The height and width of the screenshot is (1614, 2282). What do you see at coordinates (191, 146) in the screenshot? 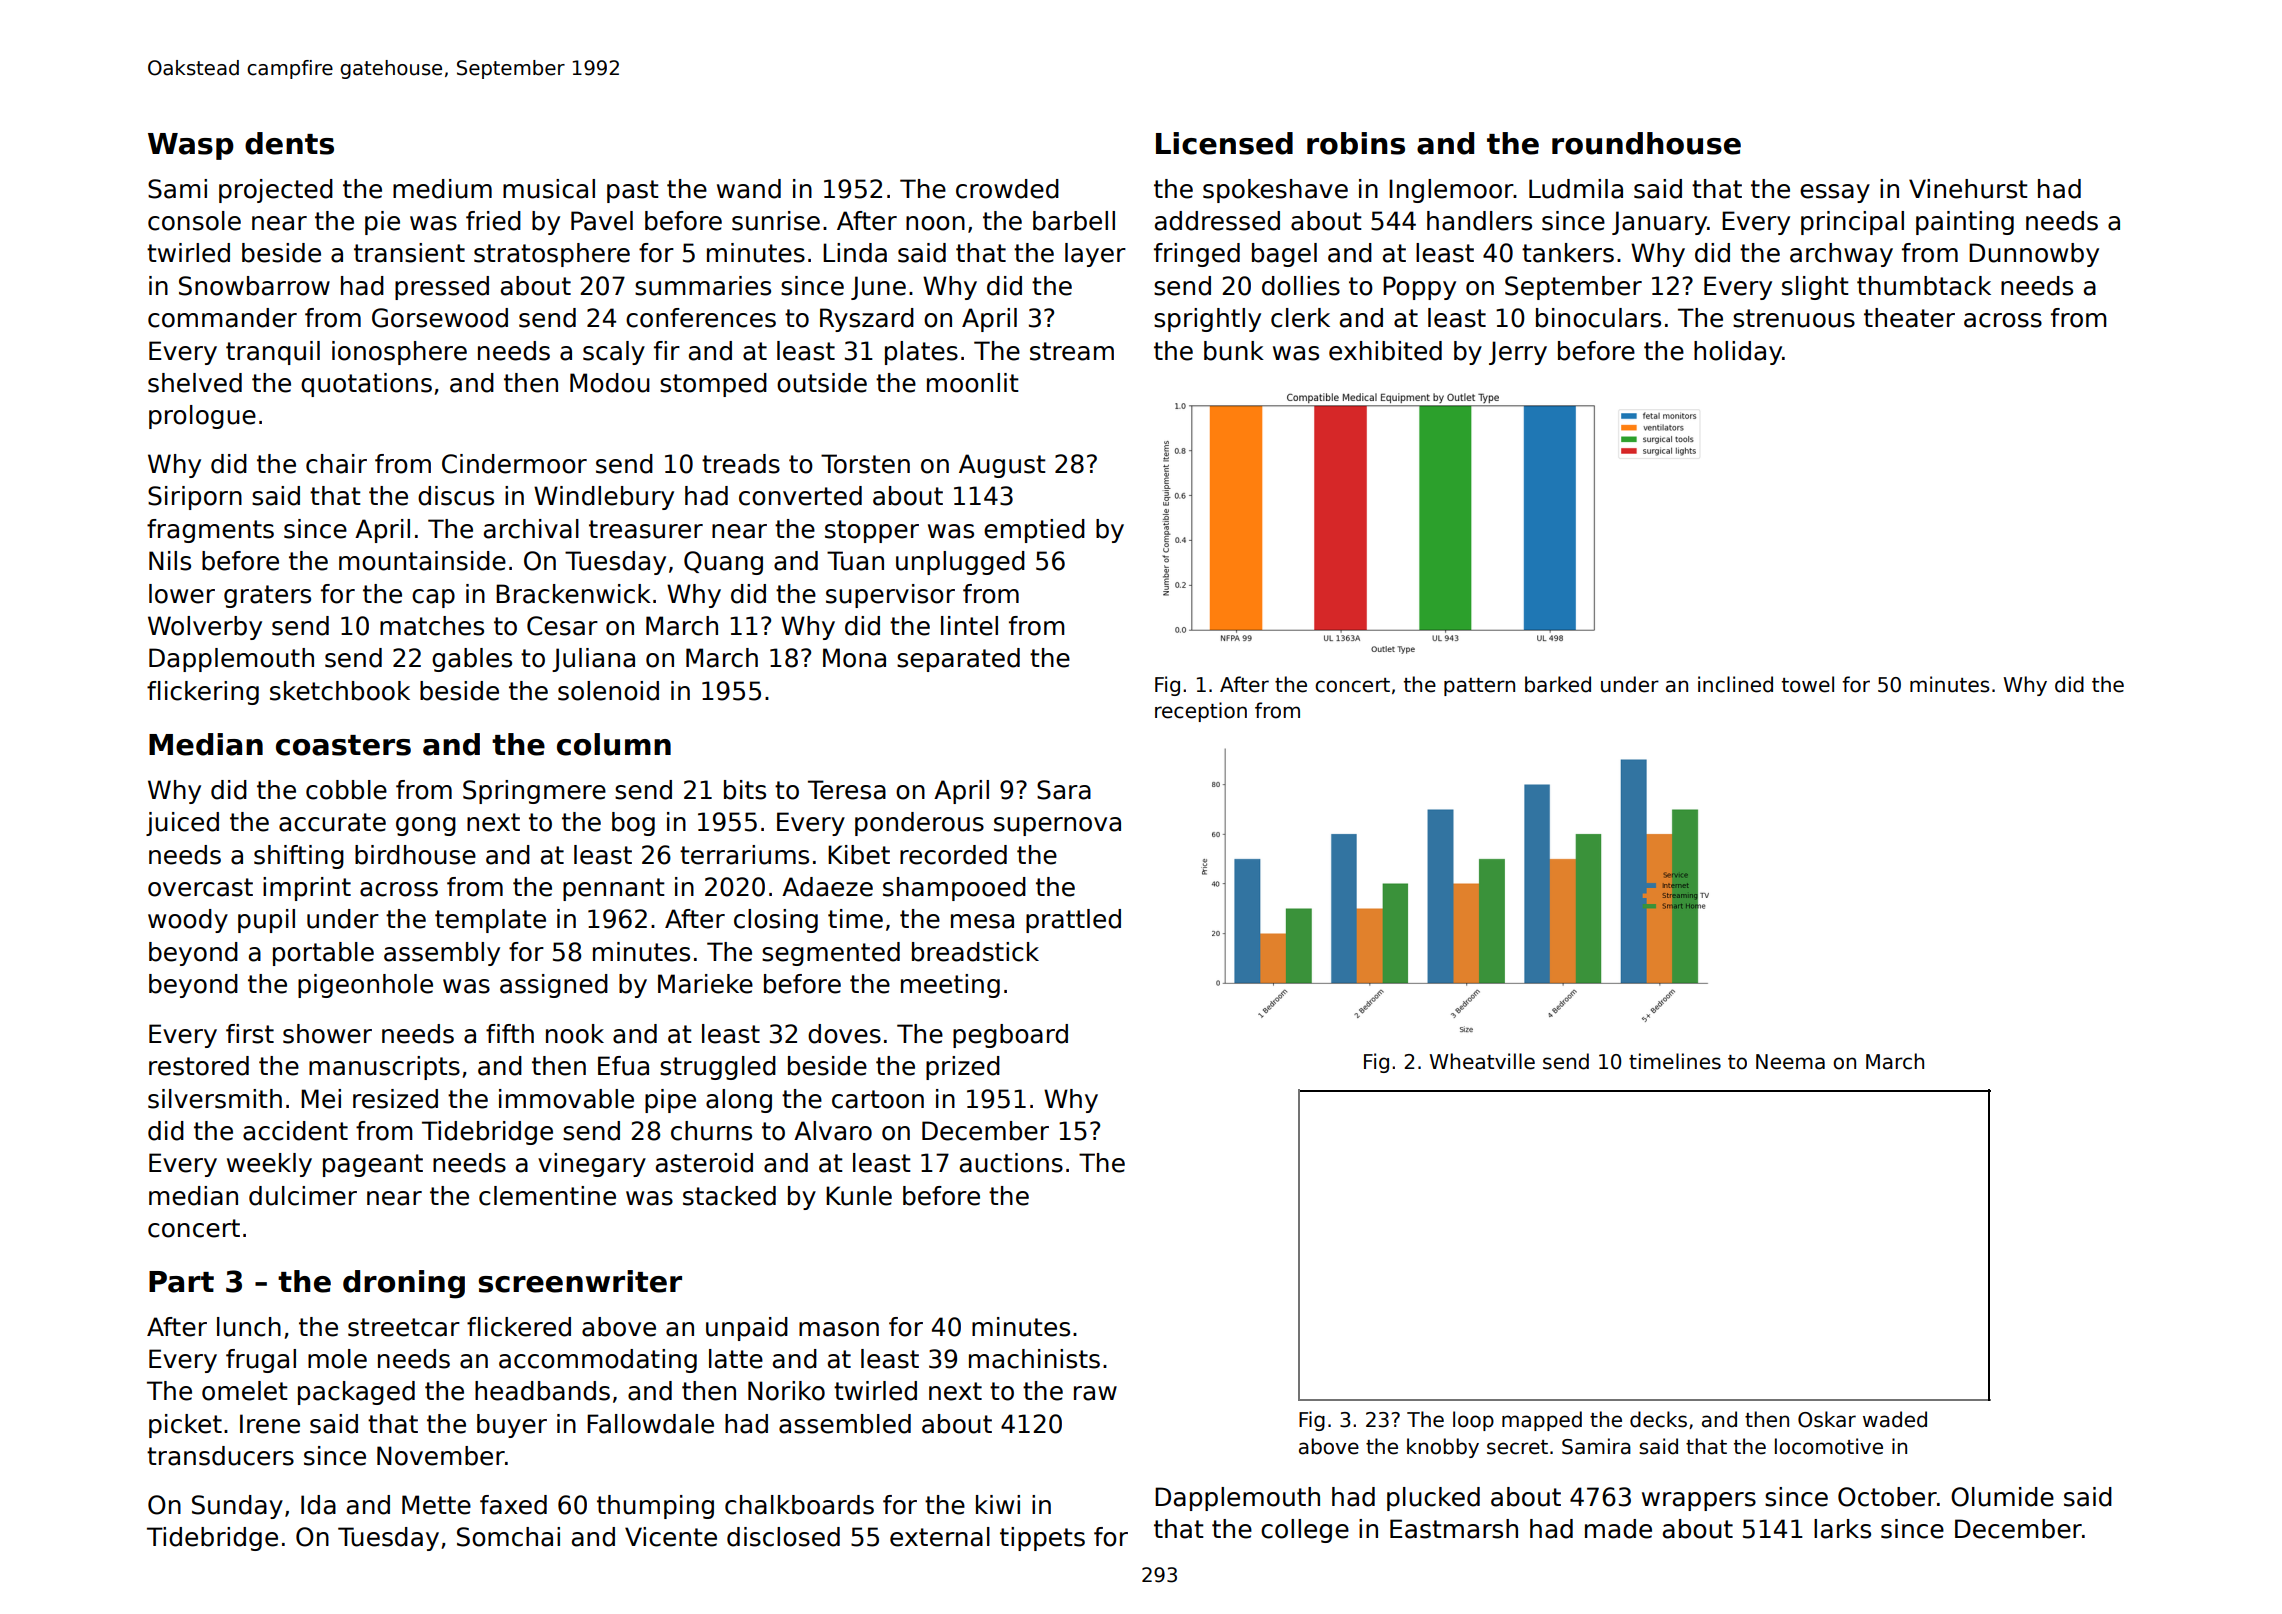
I see `Wasp` at bounding box center [191, 146].
